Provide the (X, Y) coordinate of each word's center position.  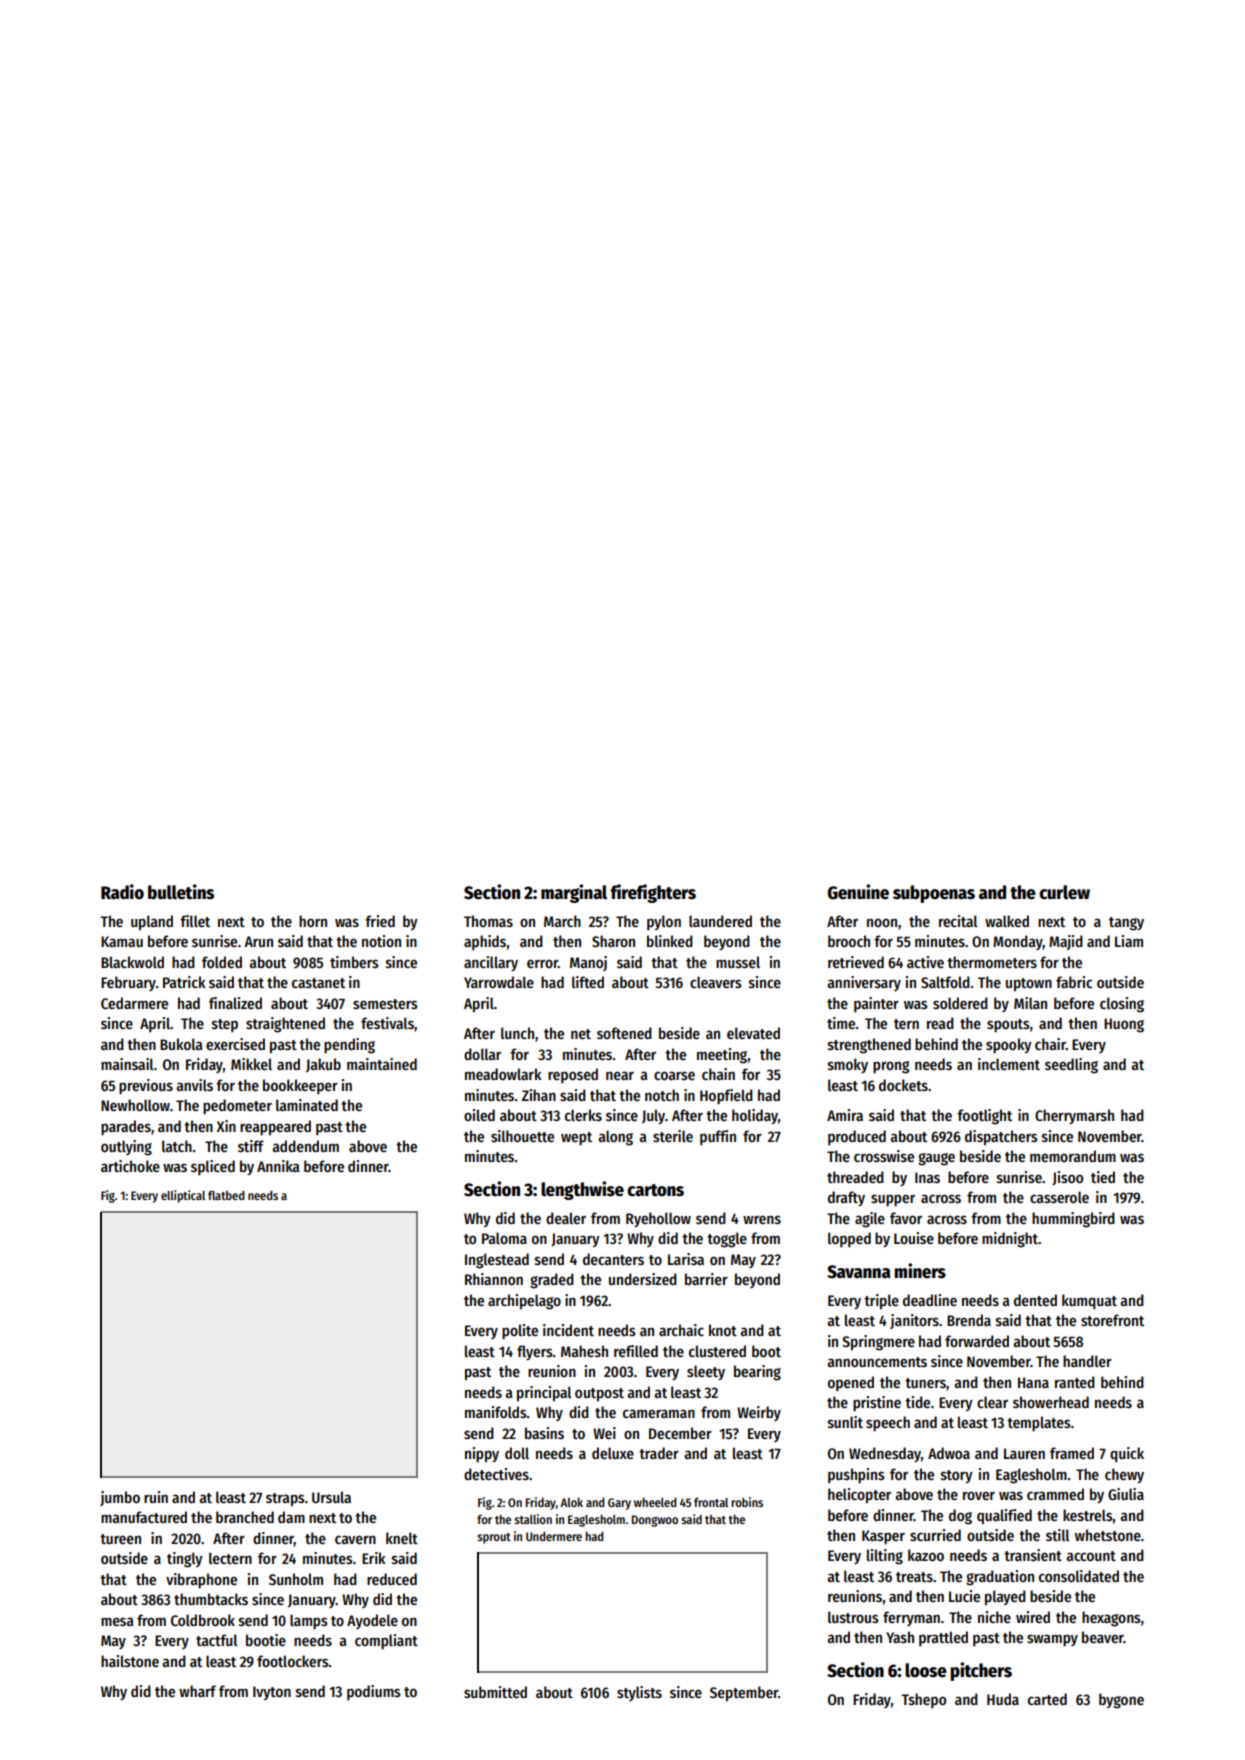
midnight (1010, 1240)
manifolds (496, 1412)
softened (624, 1033)
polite (520, 1332)
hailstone (130, 1661)
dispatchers (1001, 1138)
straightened (285, 1025)
